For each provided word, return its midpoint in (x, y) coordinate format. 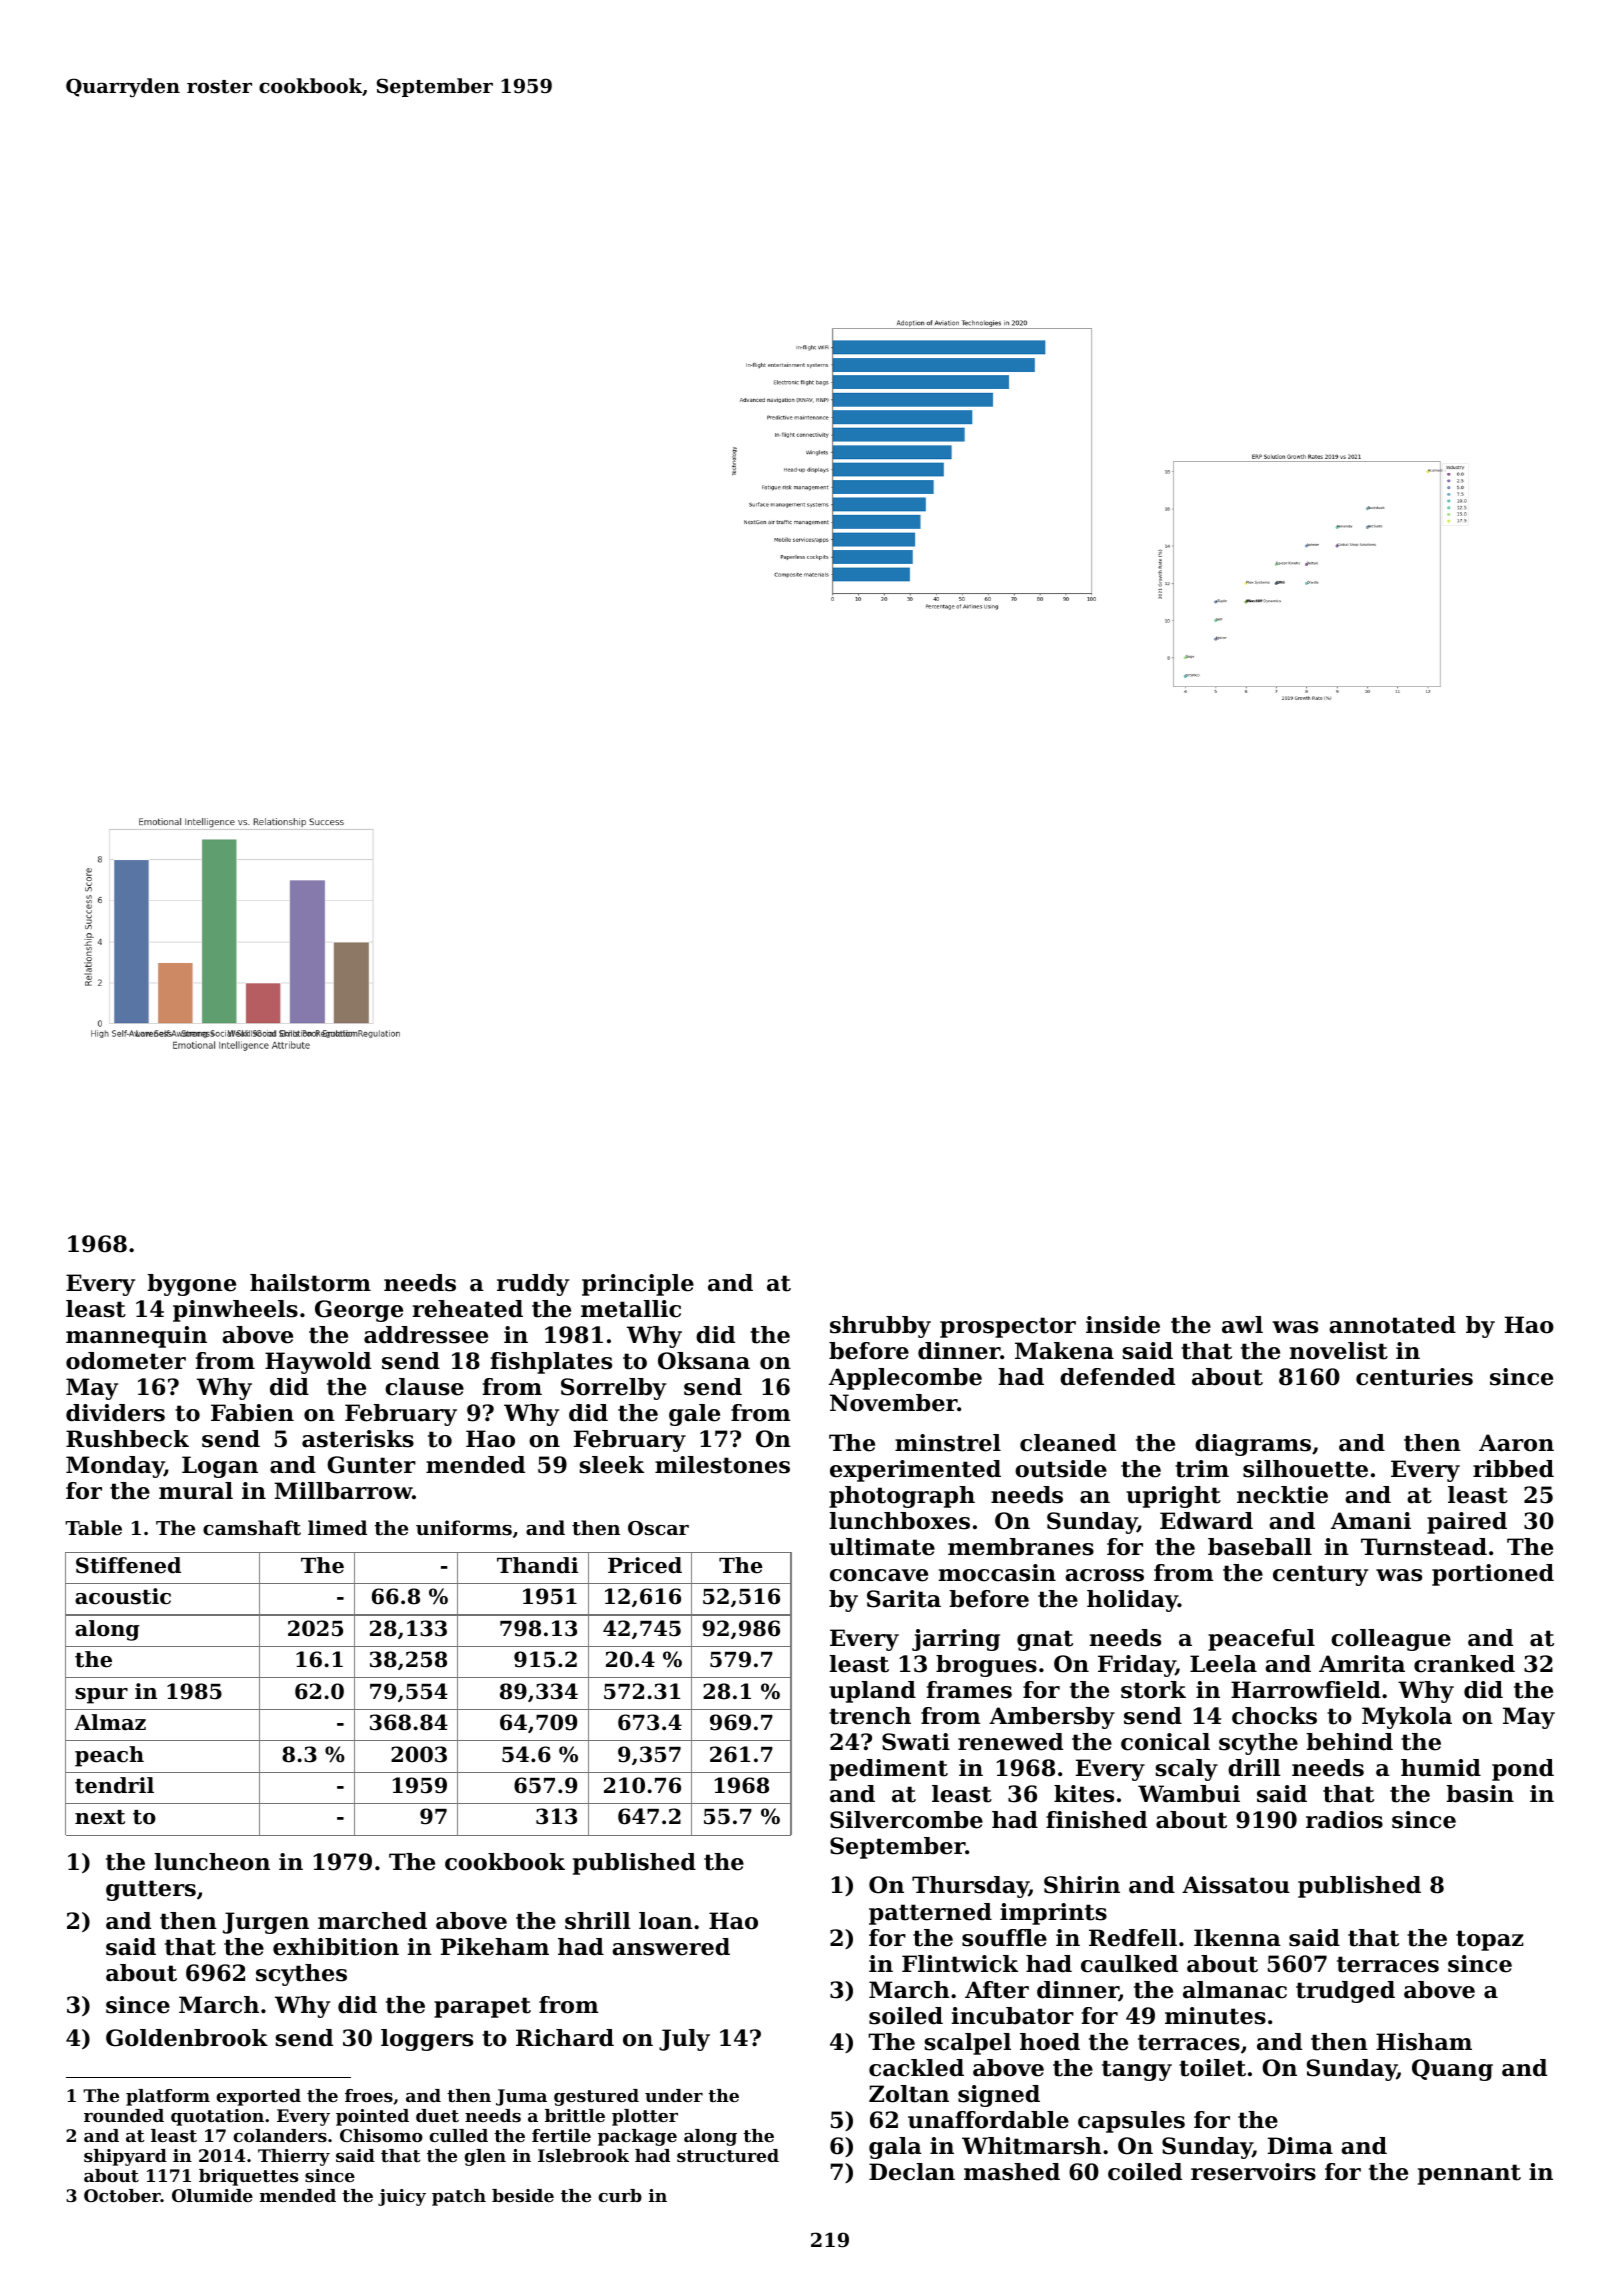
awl (1242, 1325)
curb (620, 2195)
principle (638, 1285)
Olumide (212, 2195)
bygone (192, 1285)
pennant (1469, 2174)
